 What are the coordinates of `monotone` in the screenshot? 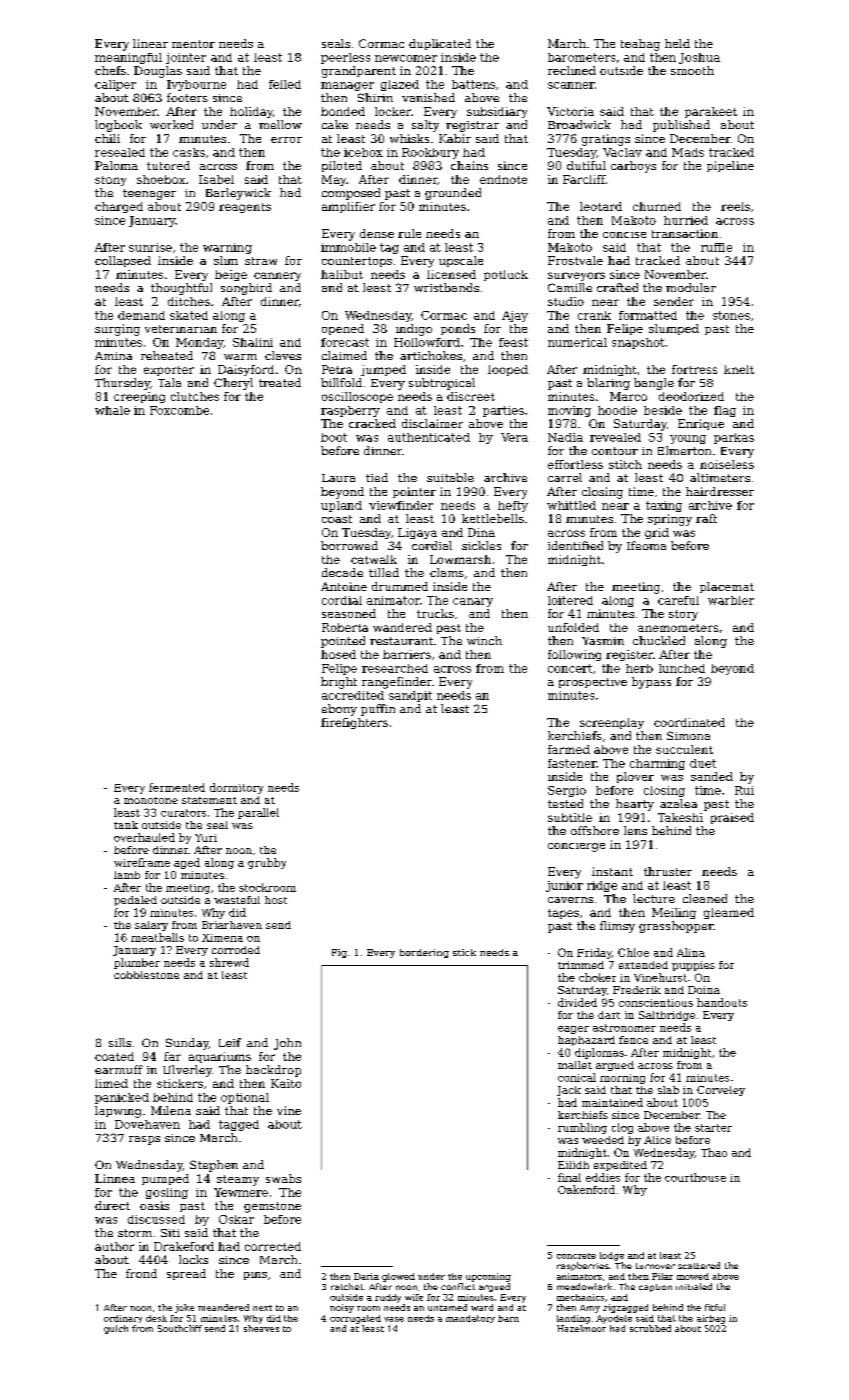 It's located at (151, 800).
